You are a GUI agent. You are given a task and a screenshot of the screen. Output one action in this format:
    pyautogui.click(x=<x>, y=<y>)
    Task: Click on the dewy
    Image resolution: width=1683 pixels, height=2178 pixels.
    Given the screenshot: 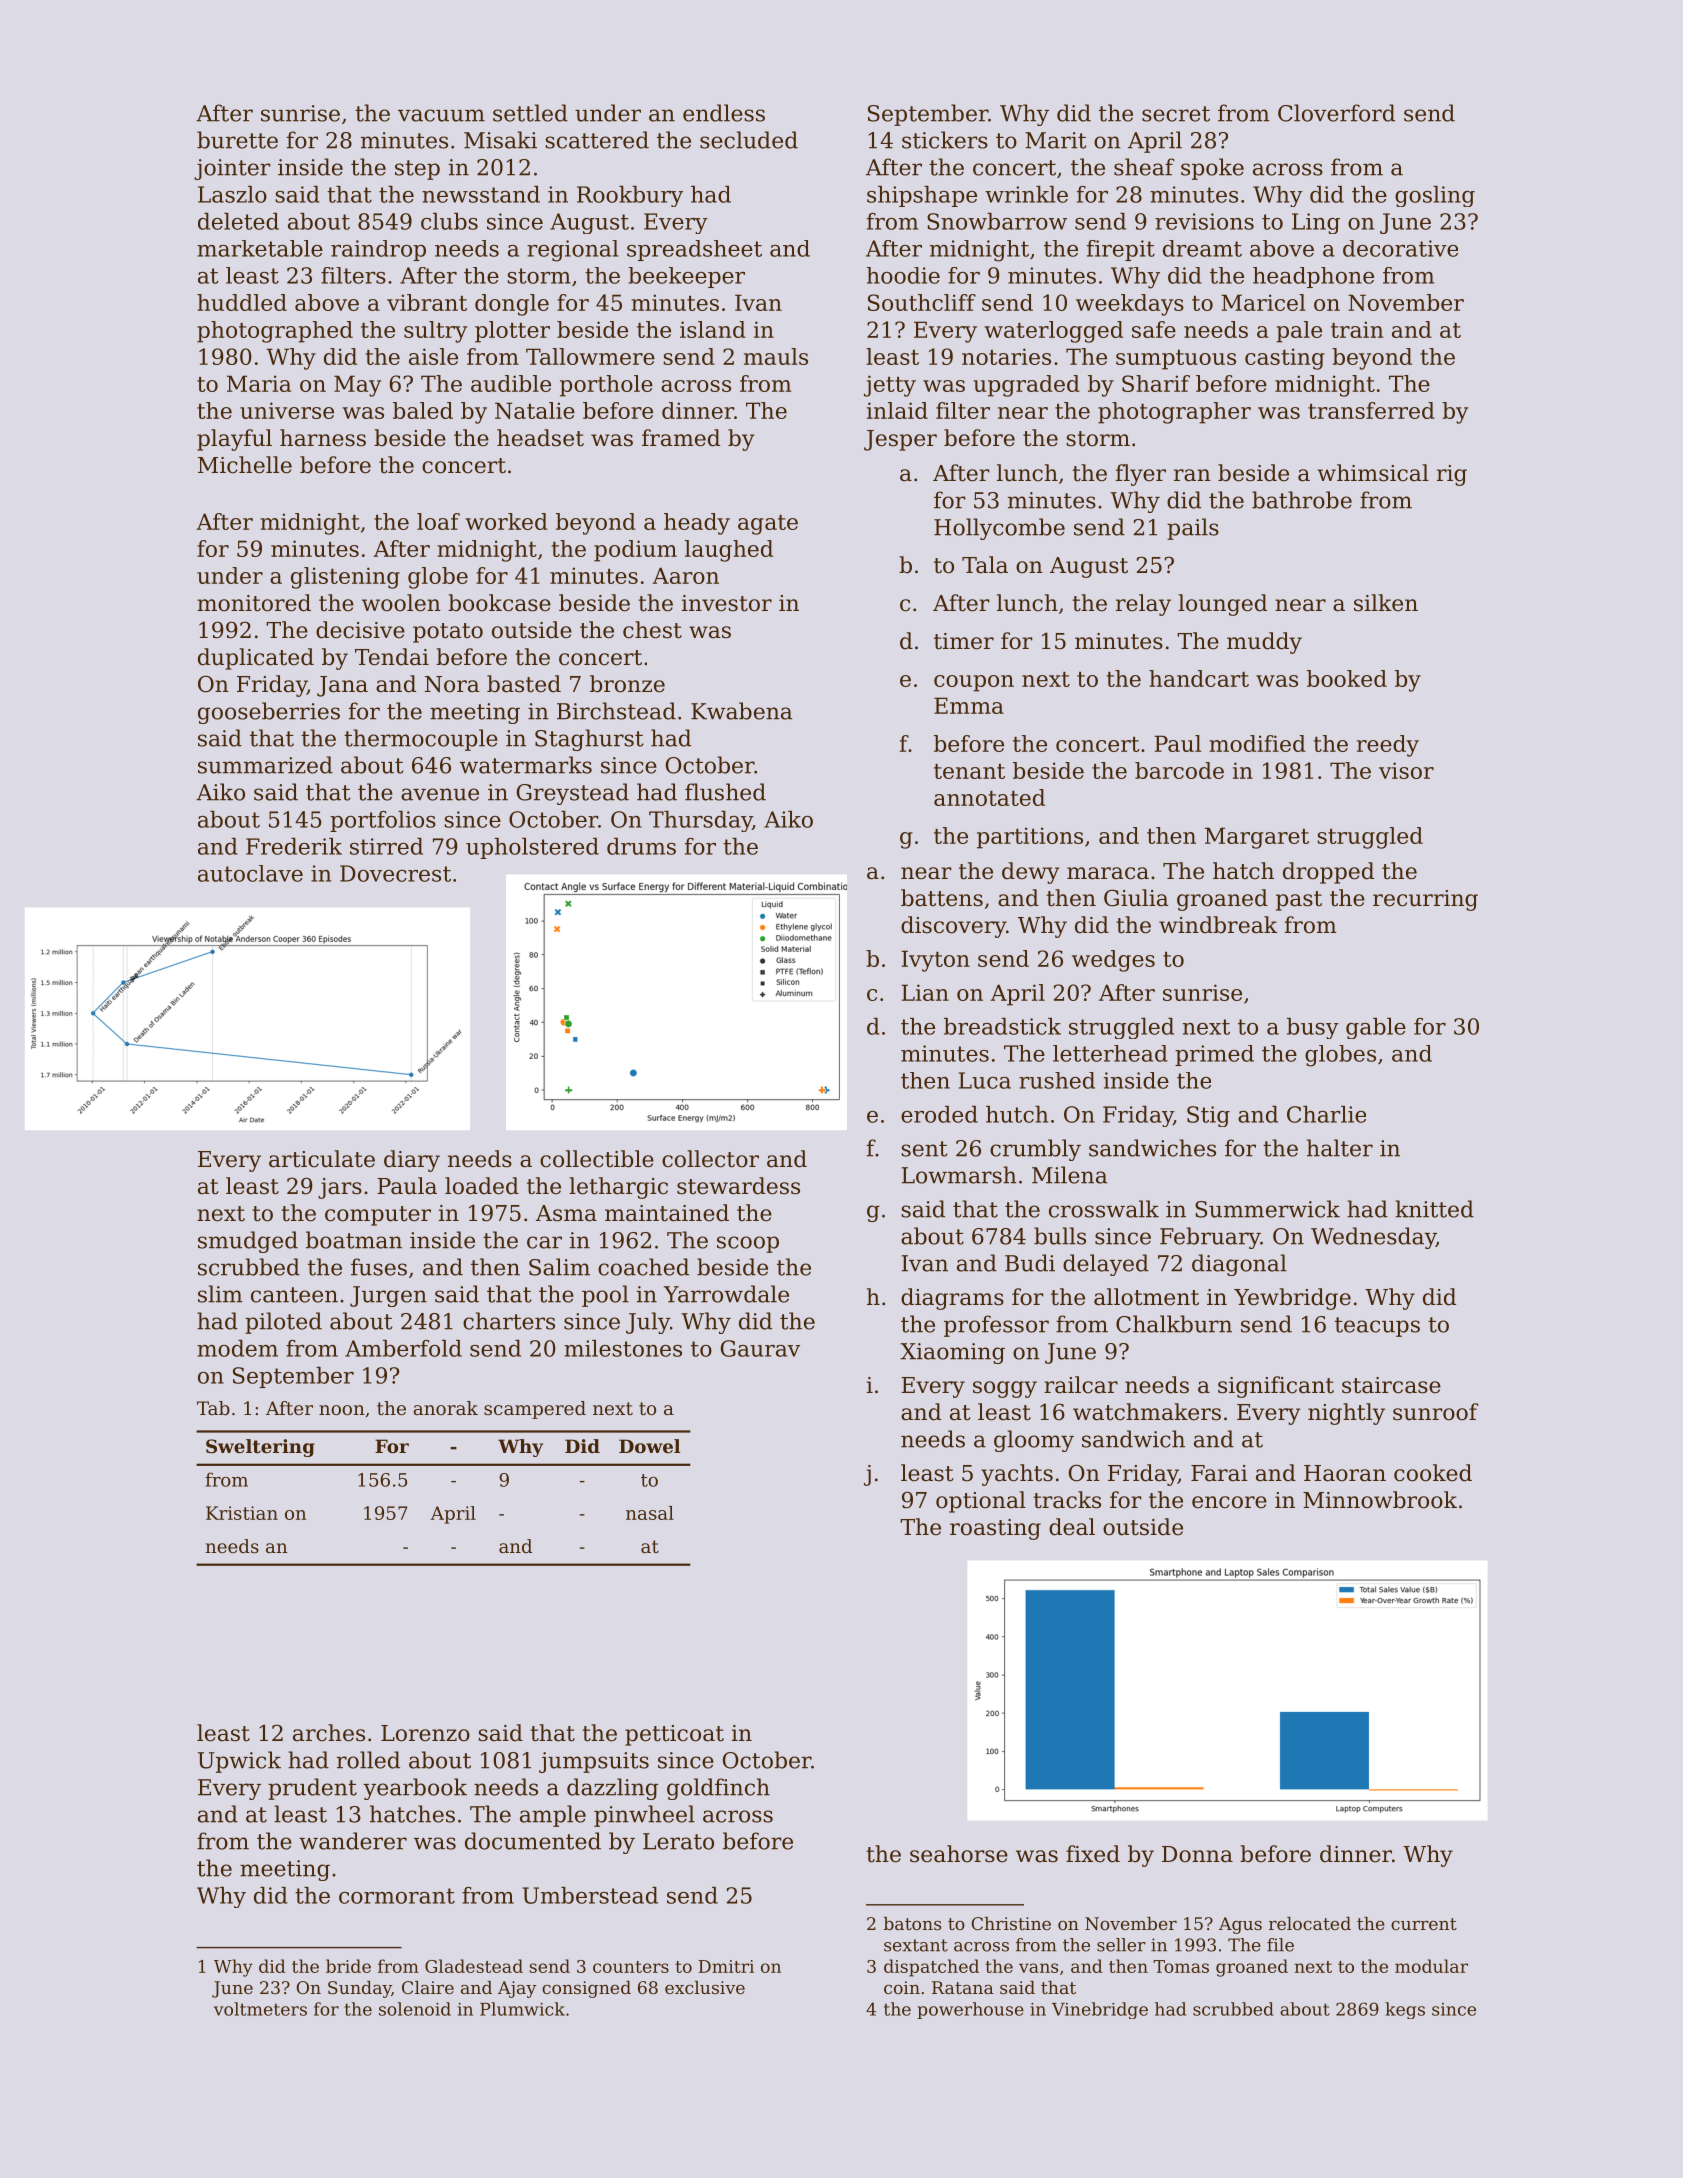 What is the action you would take?
    pyautogui.click(x=1031, y=873)
